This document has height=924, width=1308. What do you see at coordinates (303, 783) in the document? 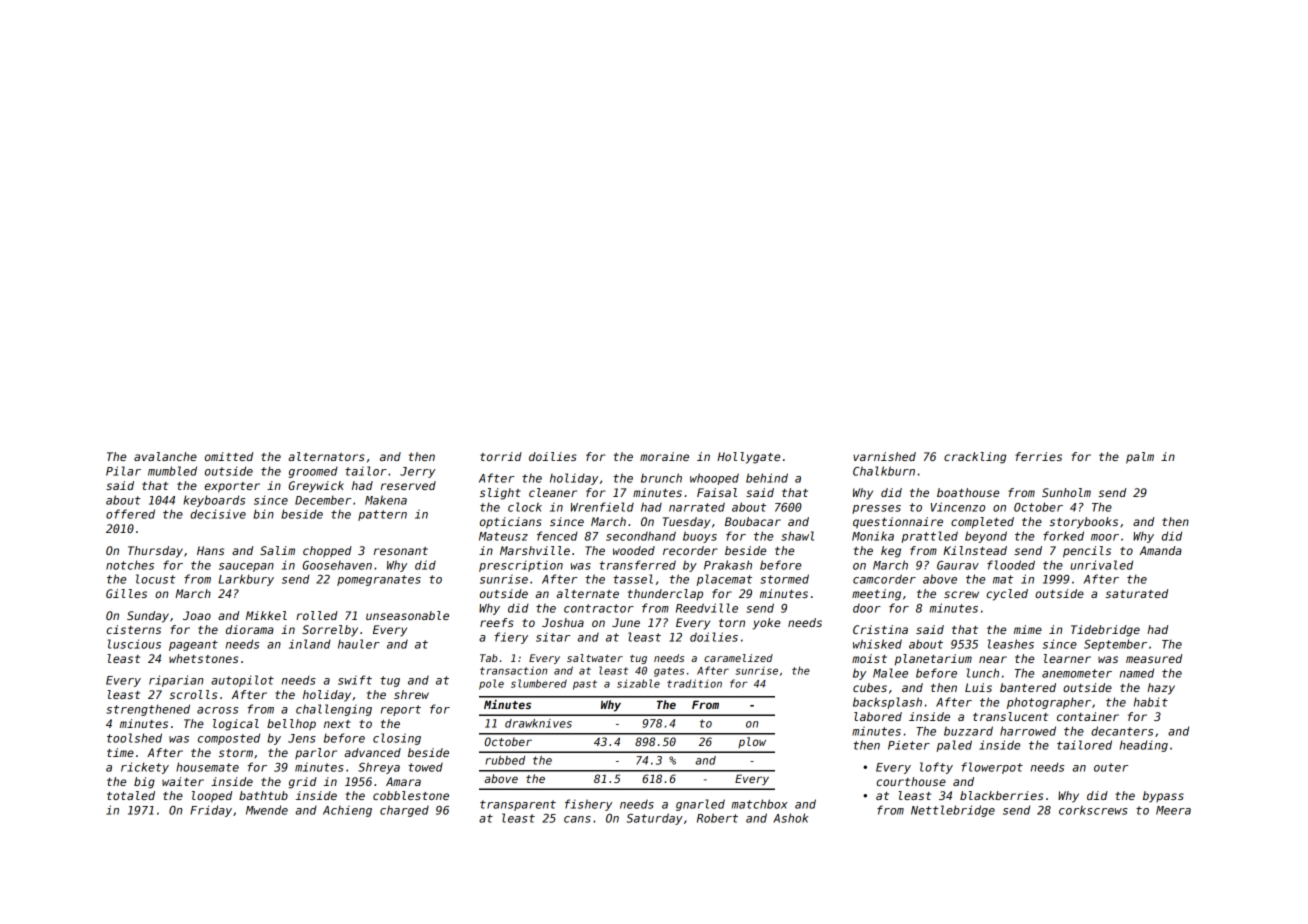
I see `grid` at bounding box center [303, 783].
